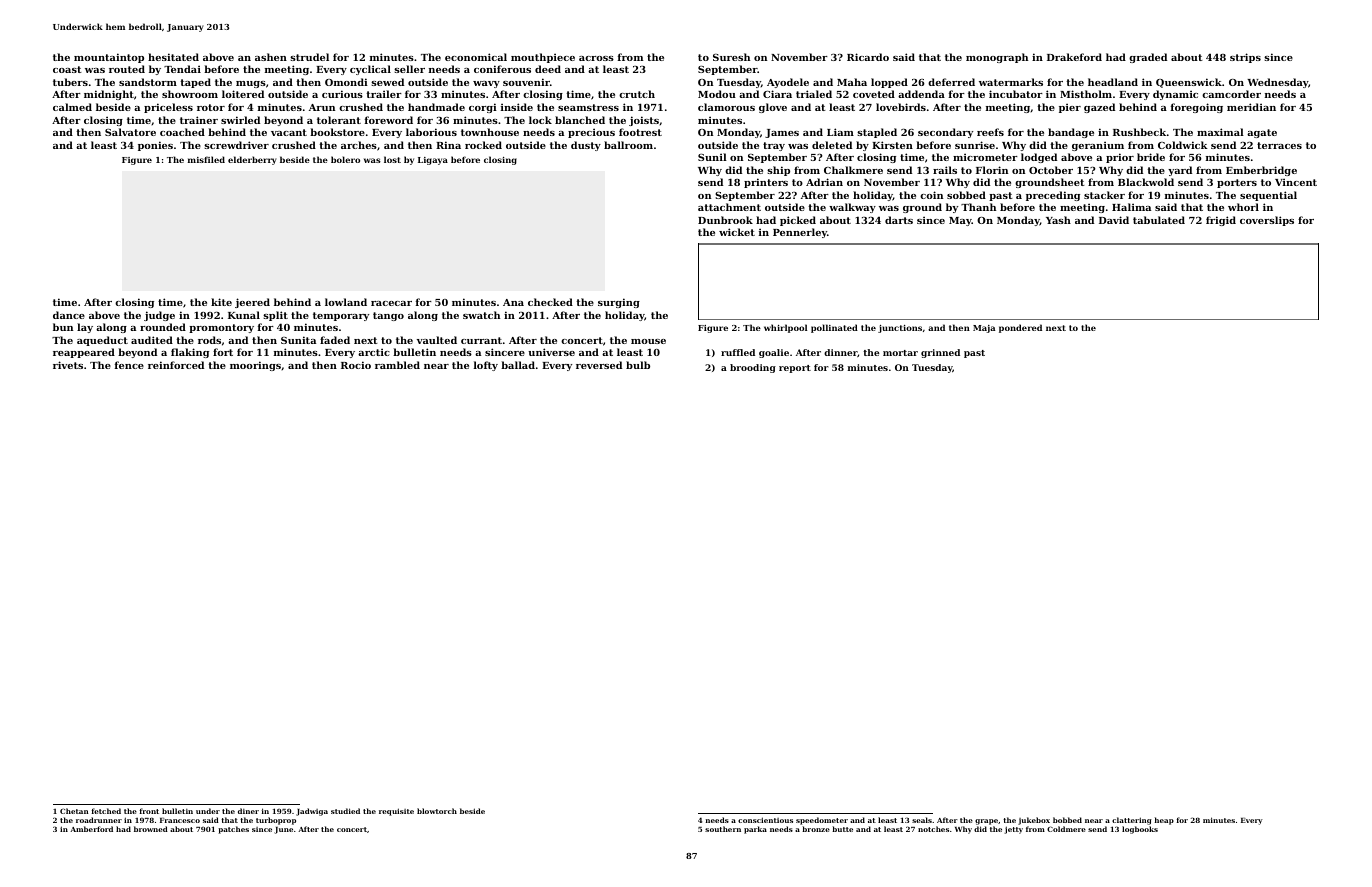 Image resolution: width=1372 pixels, height=887 pixels. I want to click on whorl, so click(1243, 207).
